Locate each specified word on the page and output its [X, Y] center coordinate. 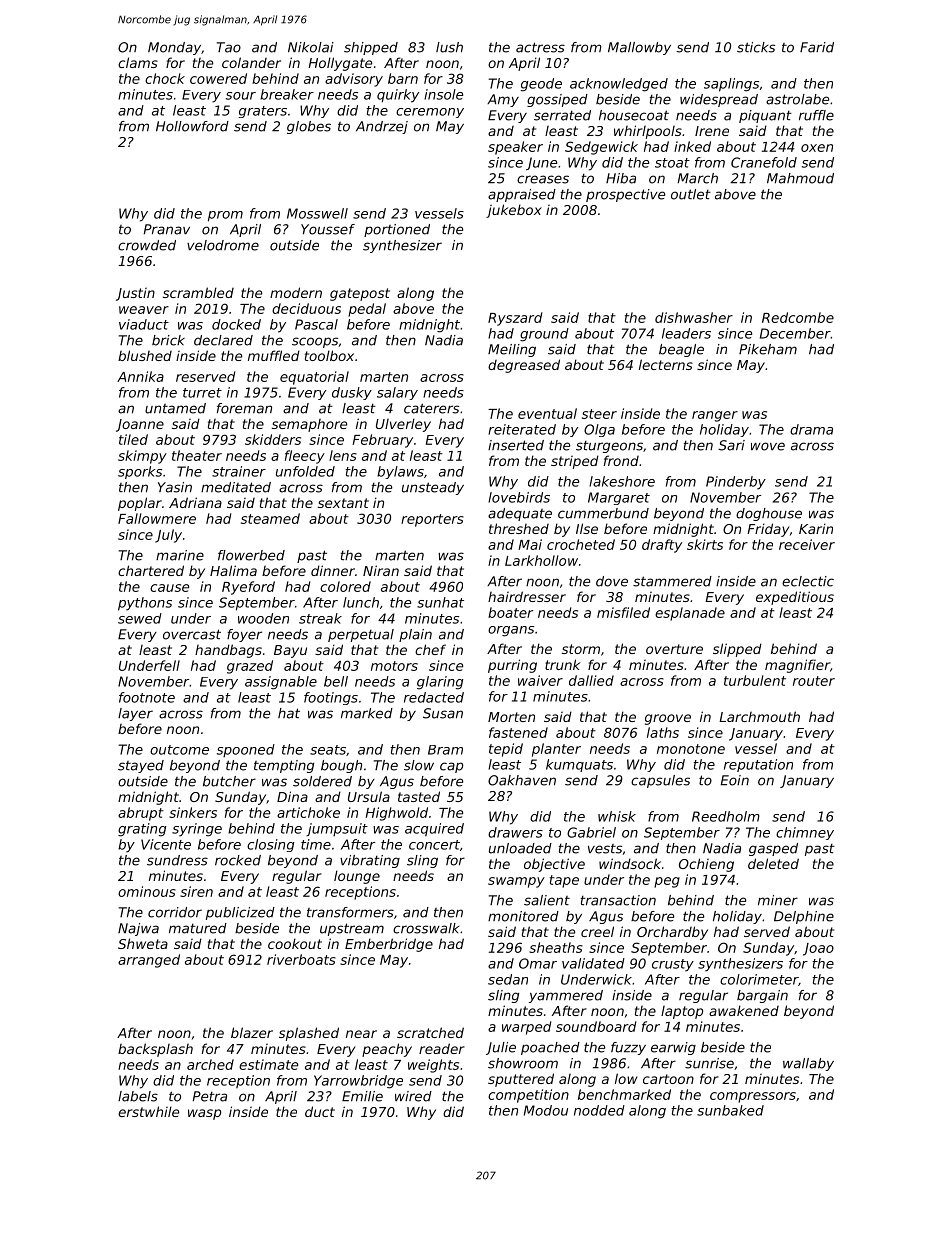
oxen [817, 148]
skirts [705, 544]
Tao [229, 47]
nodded [599, 1110]
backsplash [155, 1050]
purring [512, 666]
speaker [515, 148]
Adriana [195, 502]
